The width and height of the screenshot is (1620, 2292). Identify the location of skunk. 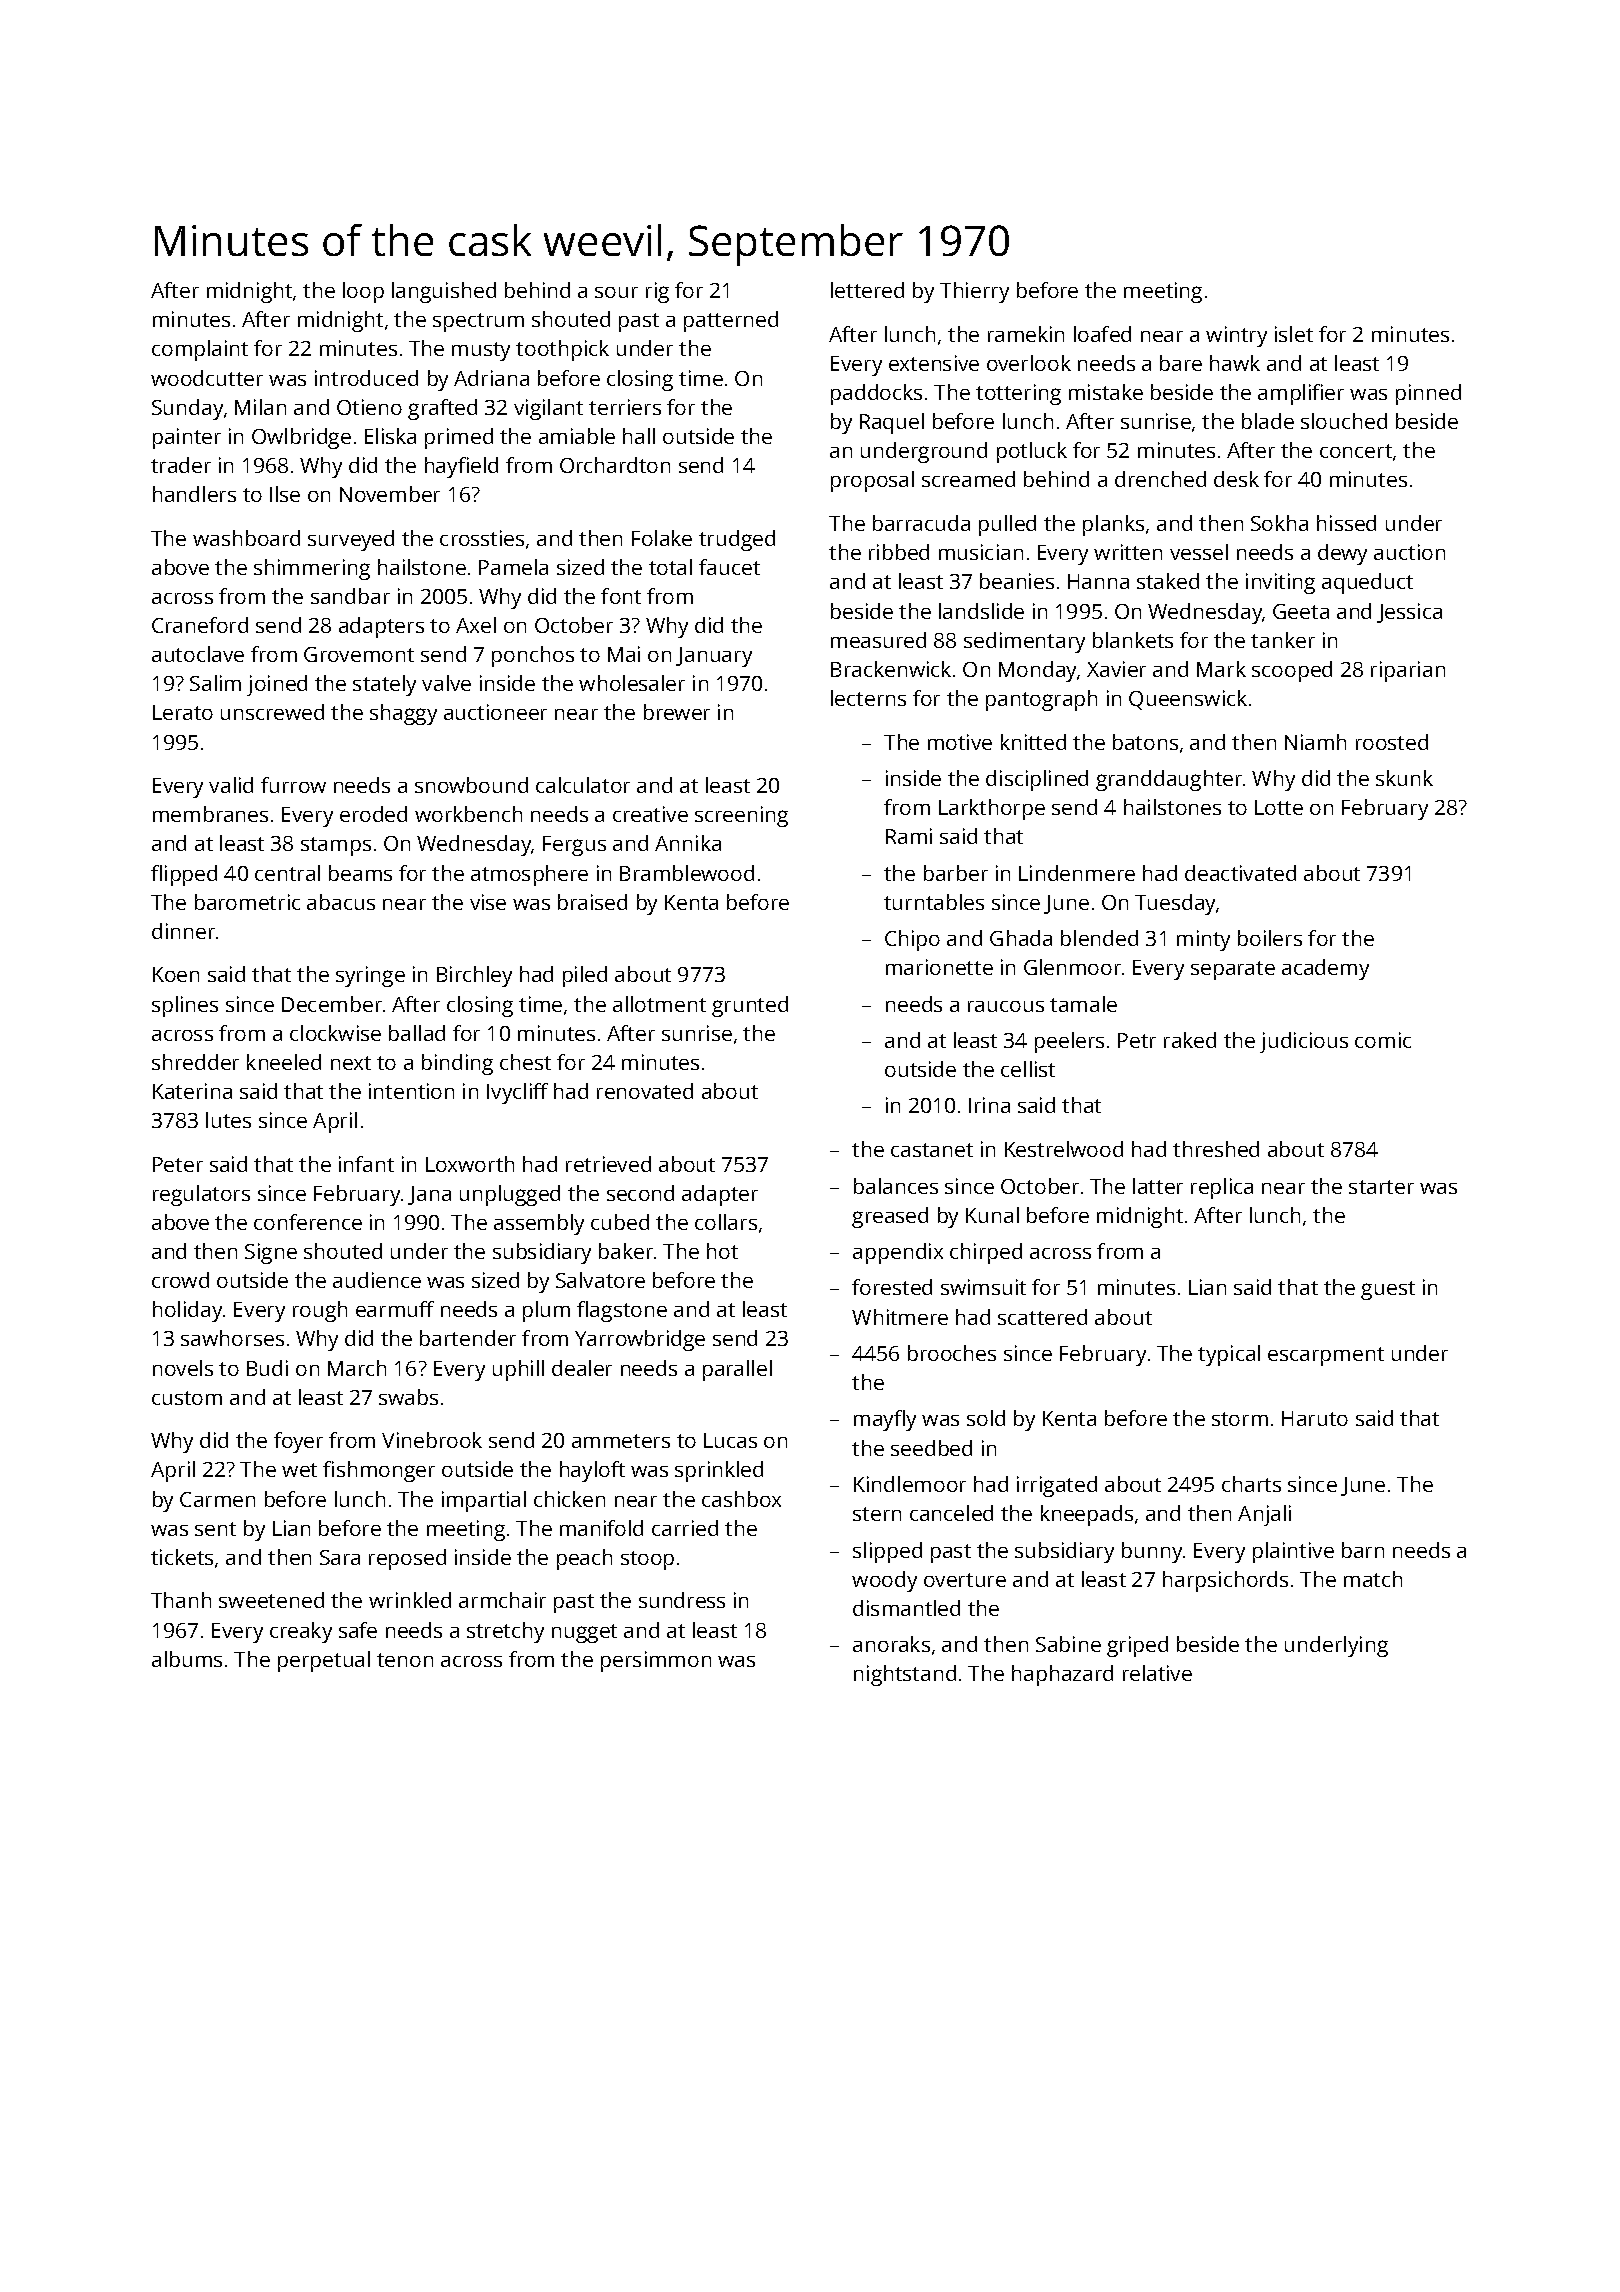
(1404, 778).
